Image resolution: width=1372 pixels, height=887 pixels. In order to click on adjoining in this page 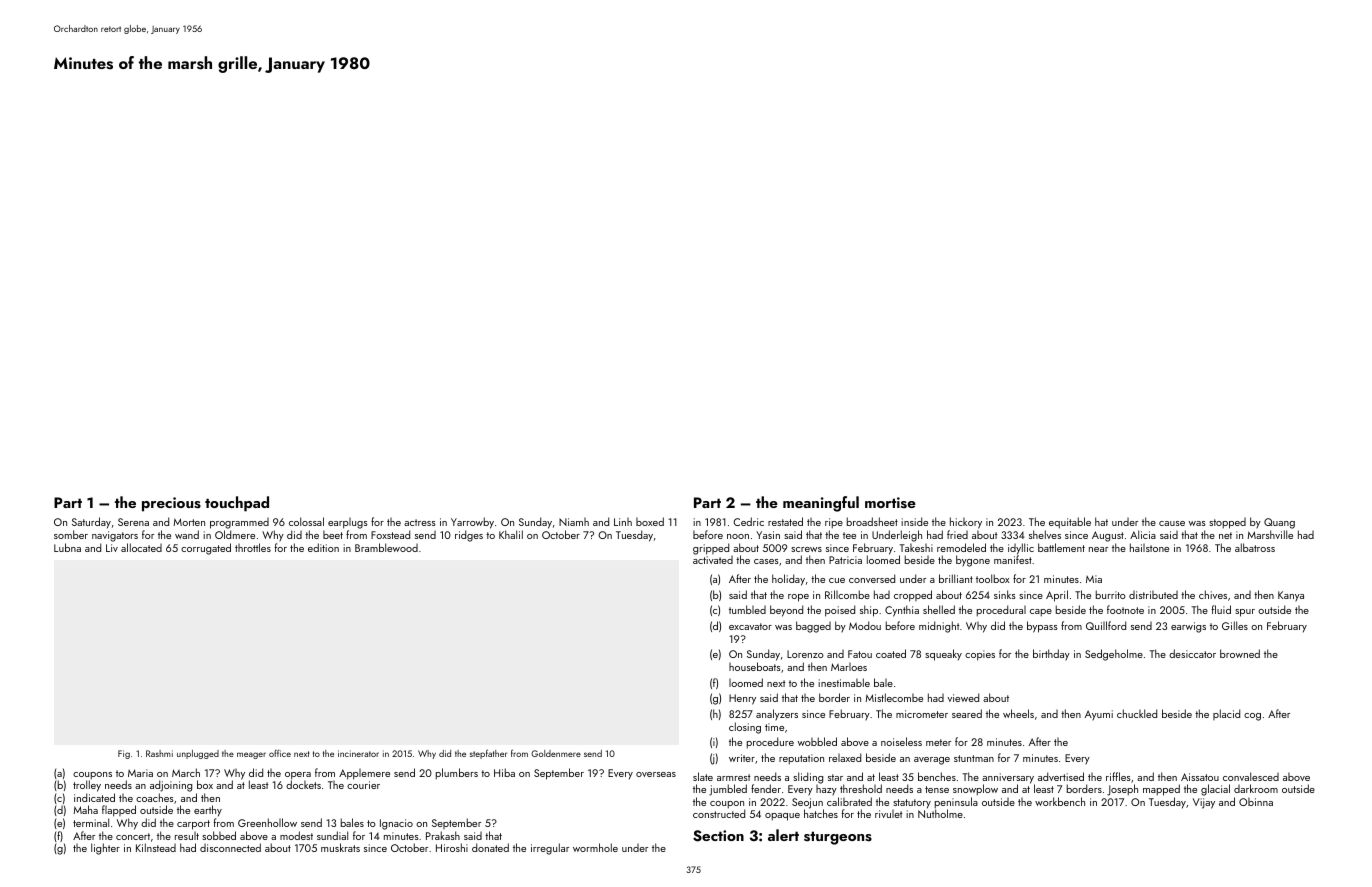, I will do `click(171, 786)`.
